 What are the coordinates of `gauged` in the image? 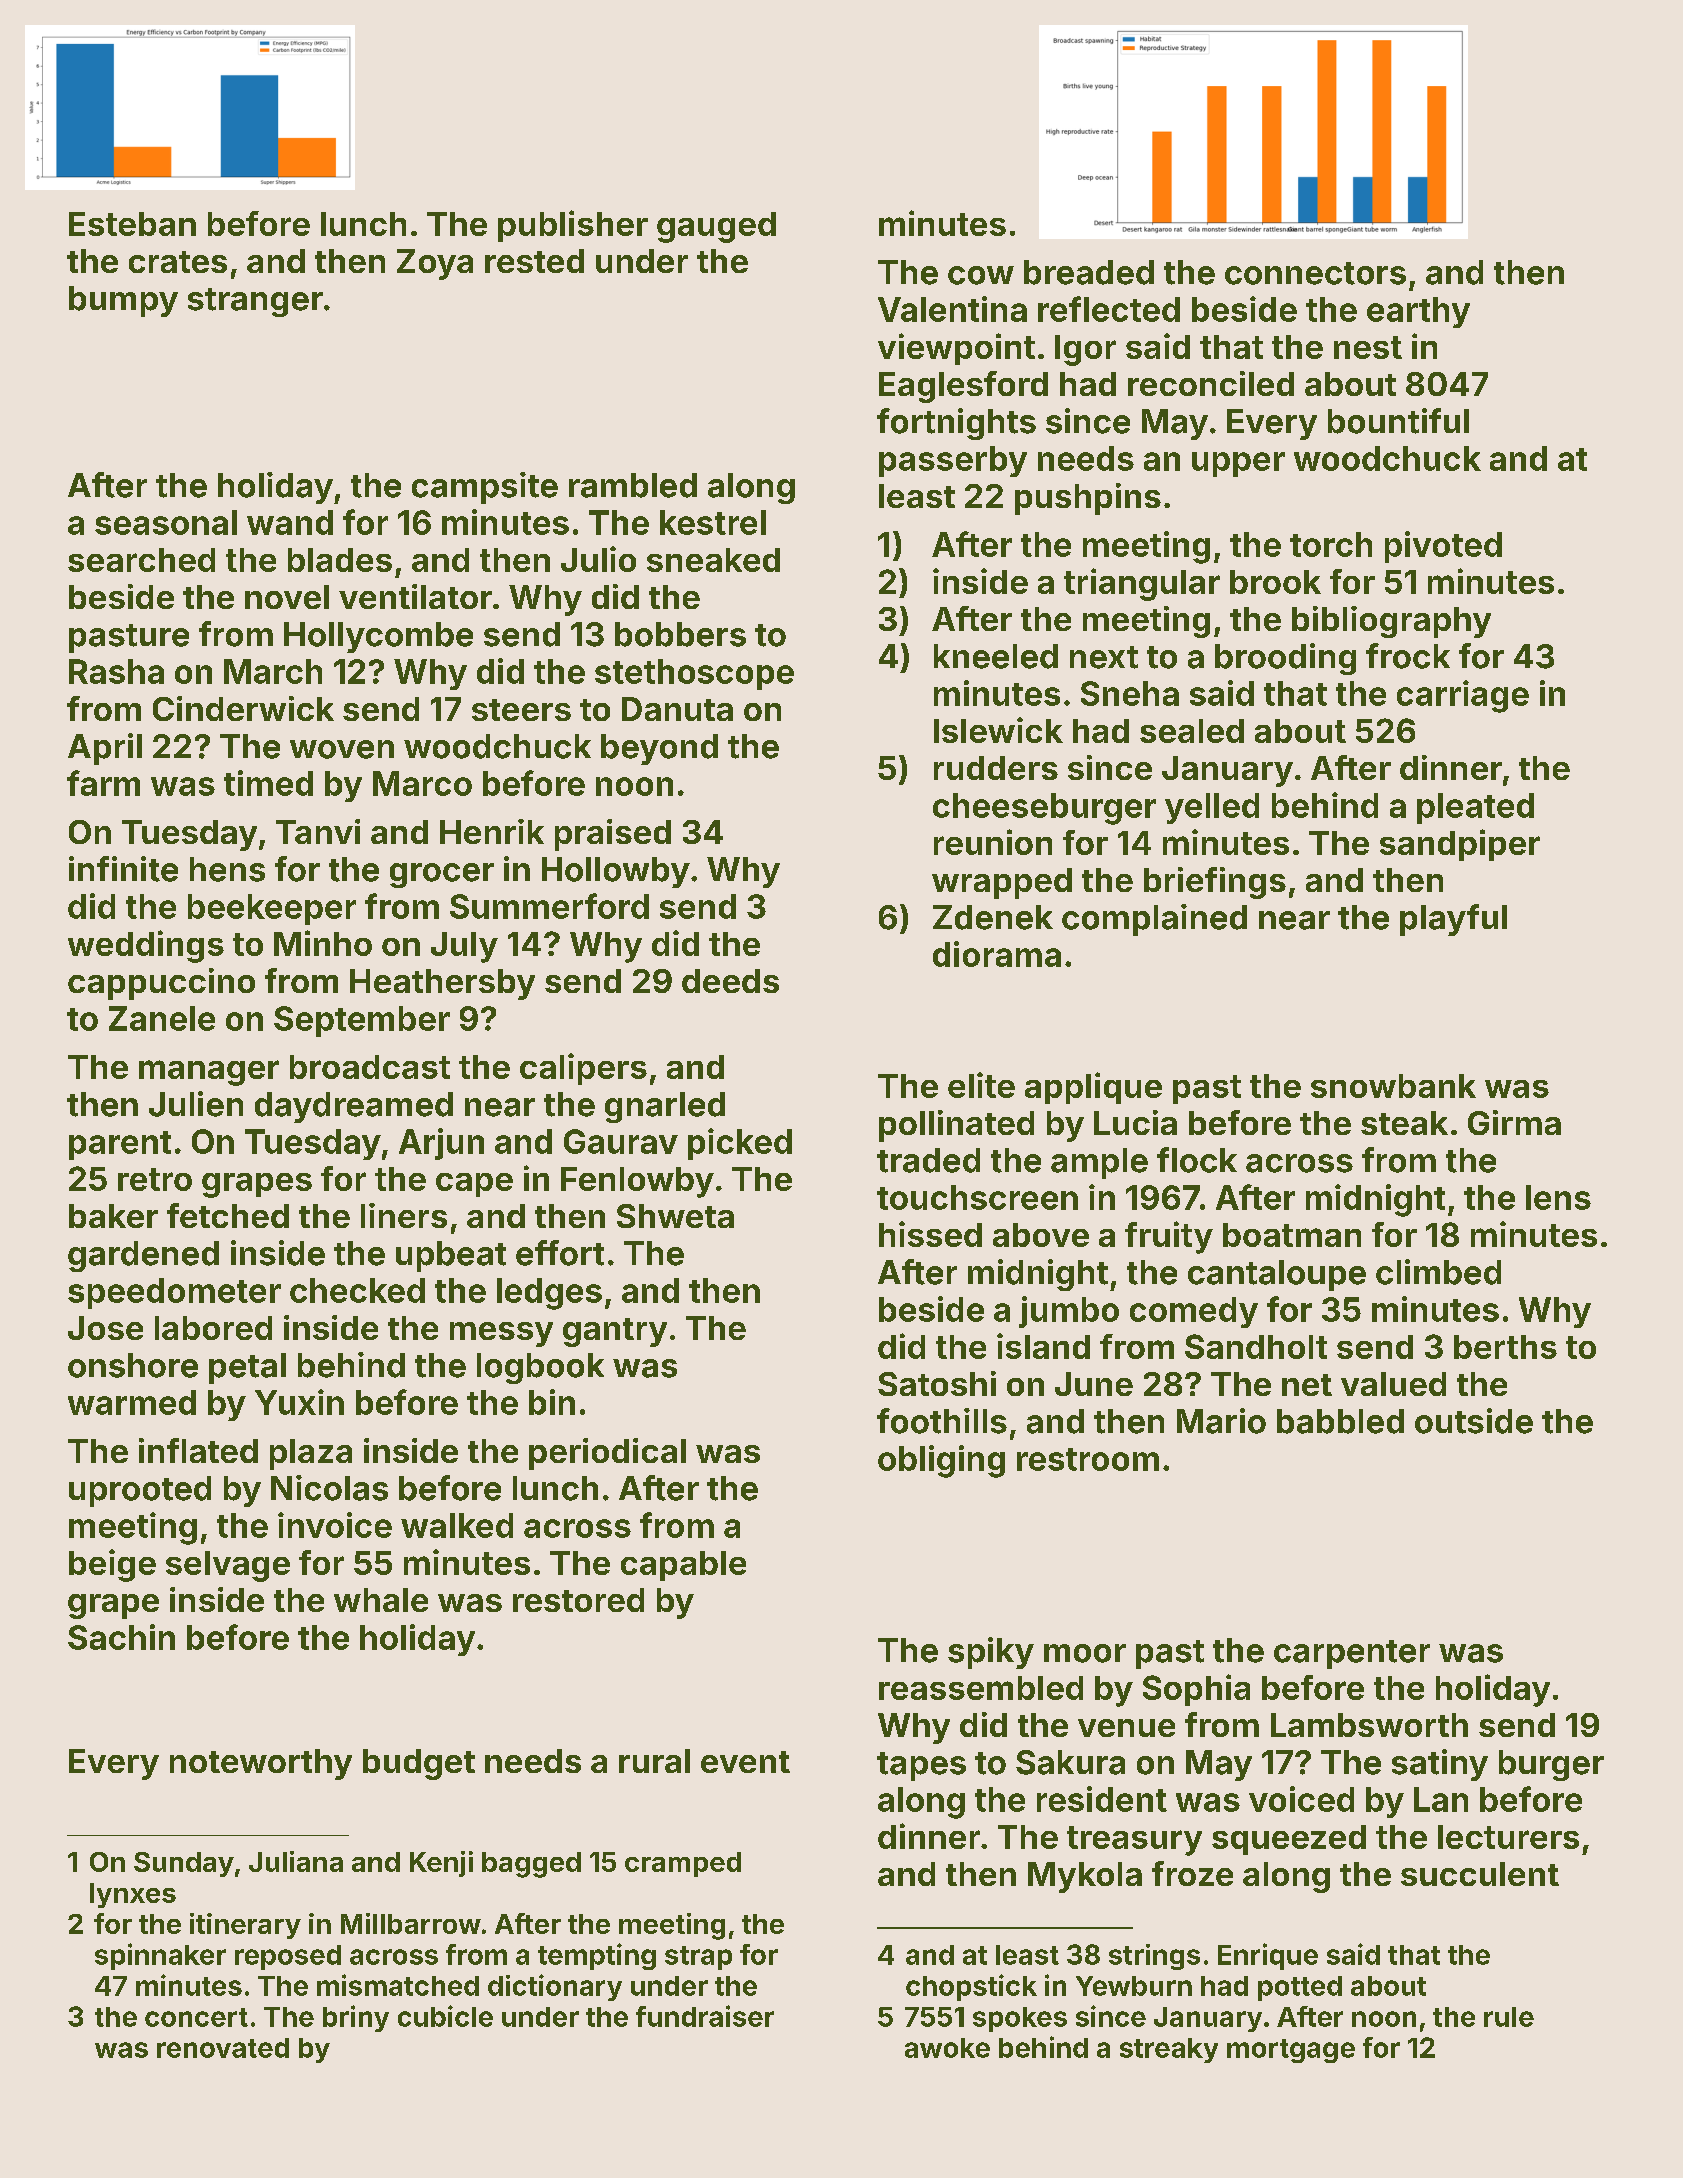 It's located at (716, 227).
